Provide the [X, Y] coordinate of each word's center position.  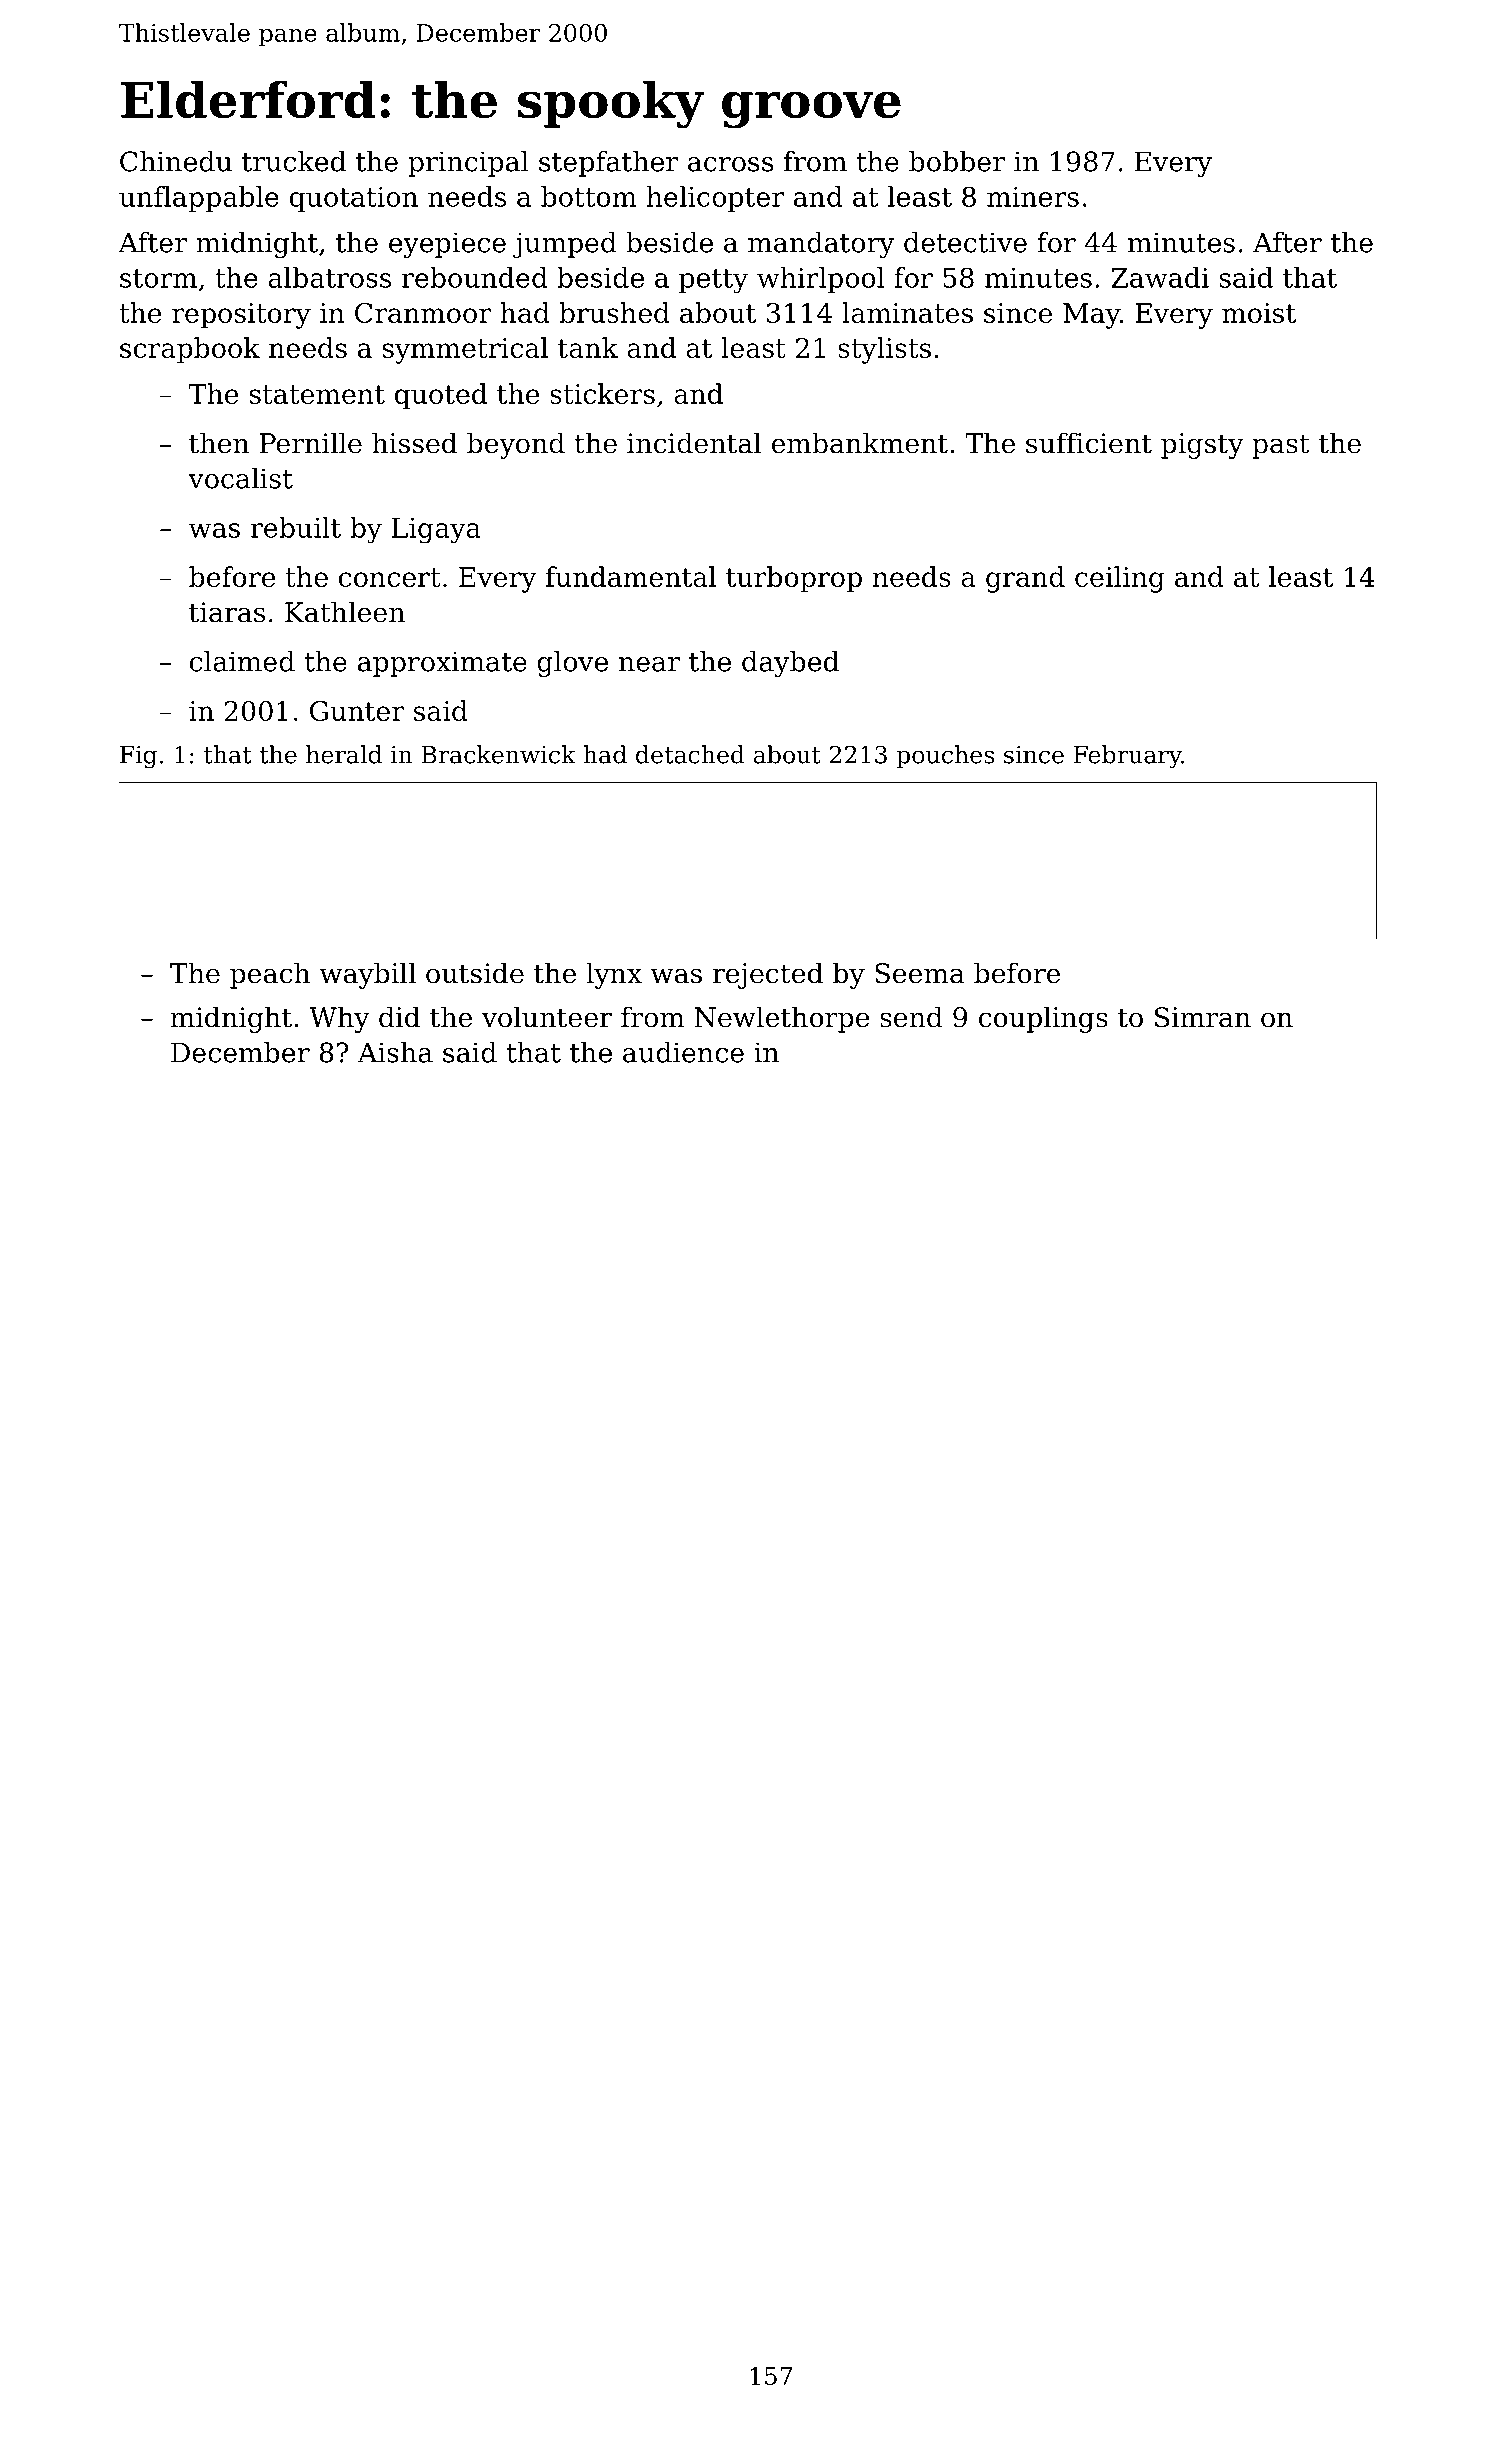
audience [683, 1052]
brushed [614, 312]
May [1091, 316]
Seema [920, 973]
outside [475, 973]
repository [241, 316]
